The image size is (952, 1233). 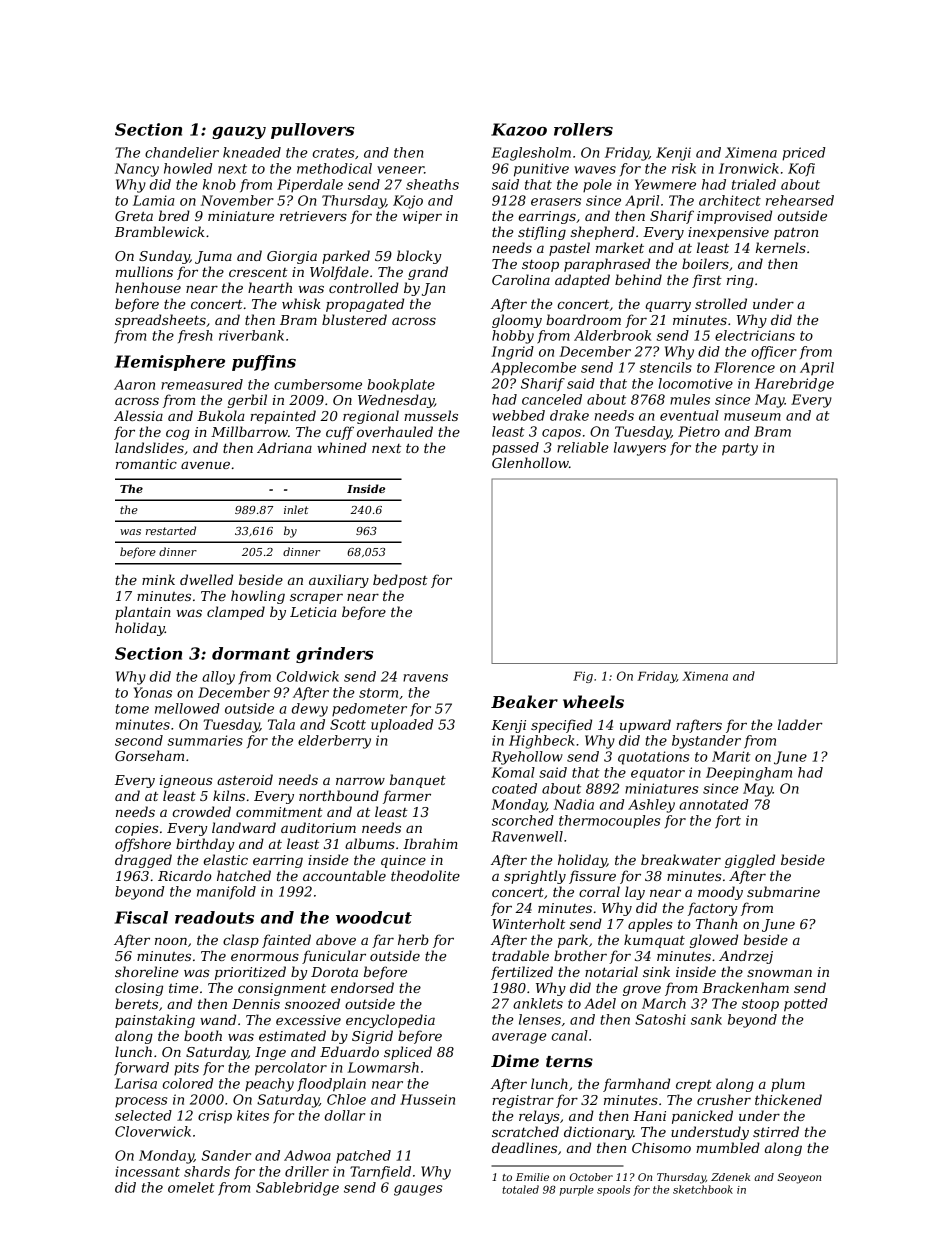 What do you see at coordinates (148, 287) in the screenshot?
I see `henhouse` at bounding box center [148, 287].
